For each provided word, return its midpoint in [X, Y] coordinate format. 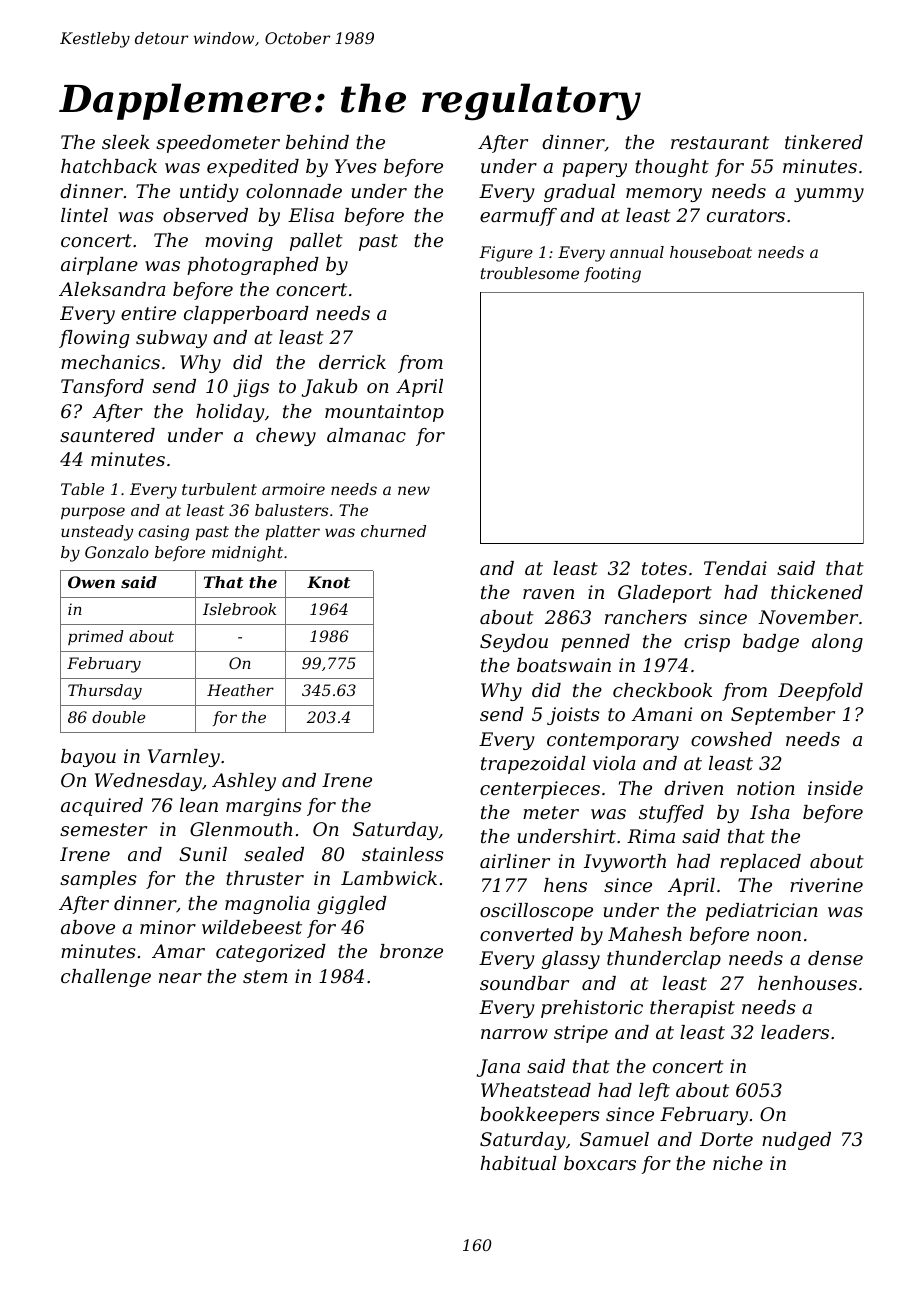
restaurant [720, 142]
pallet [316, 242]
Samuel [614, 1139]
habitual [519, 1163]
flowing [94, 339]
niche [738, 1163]
